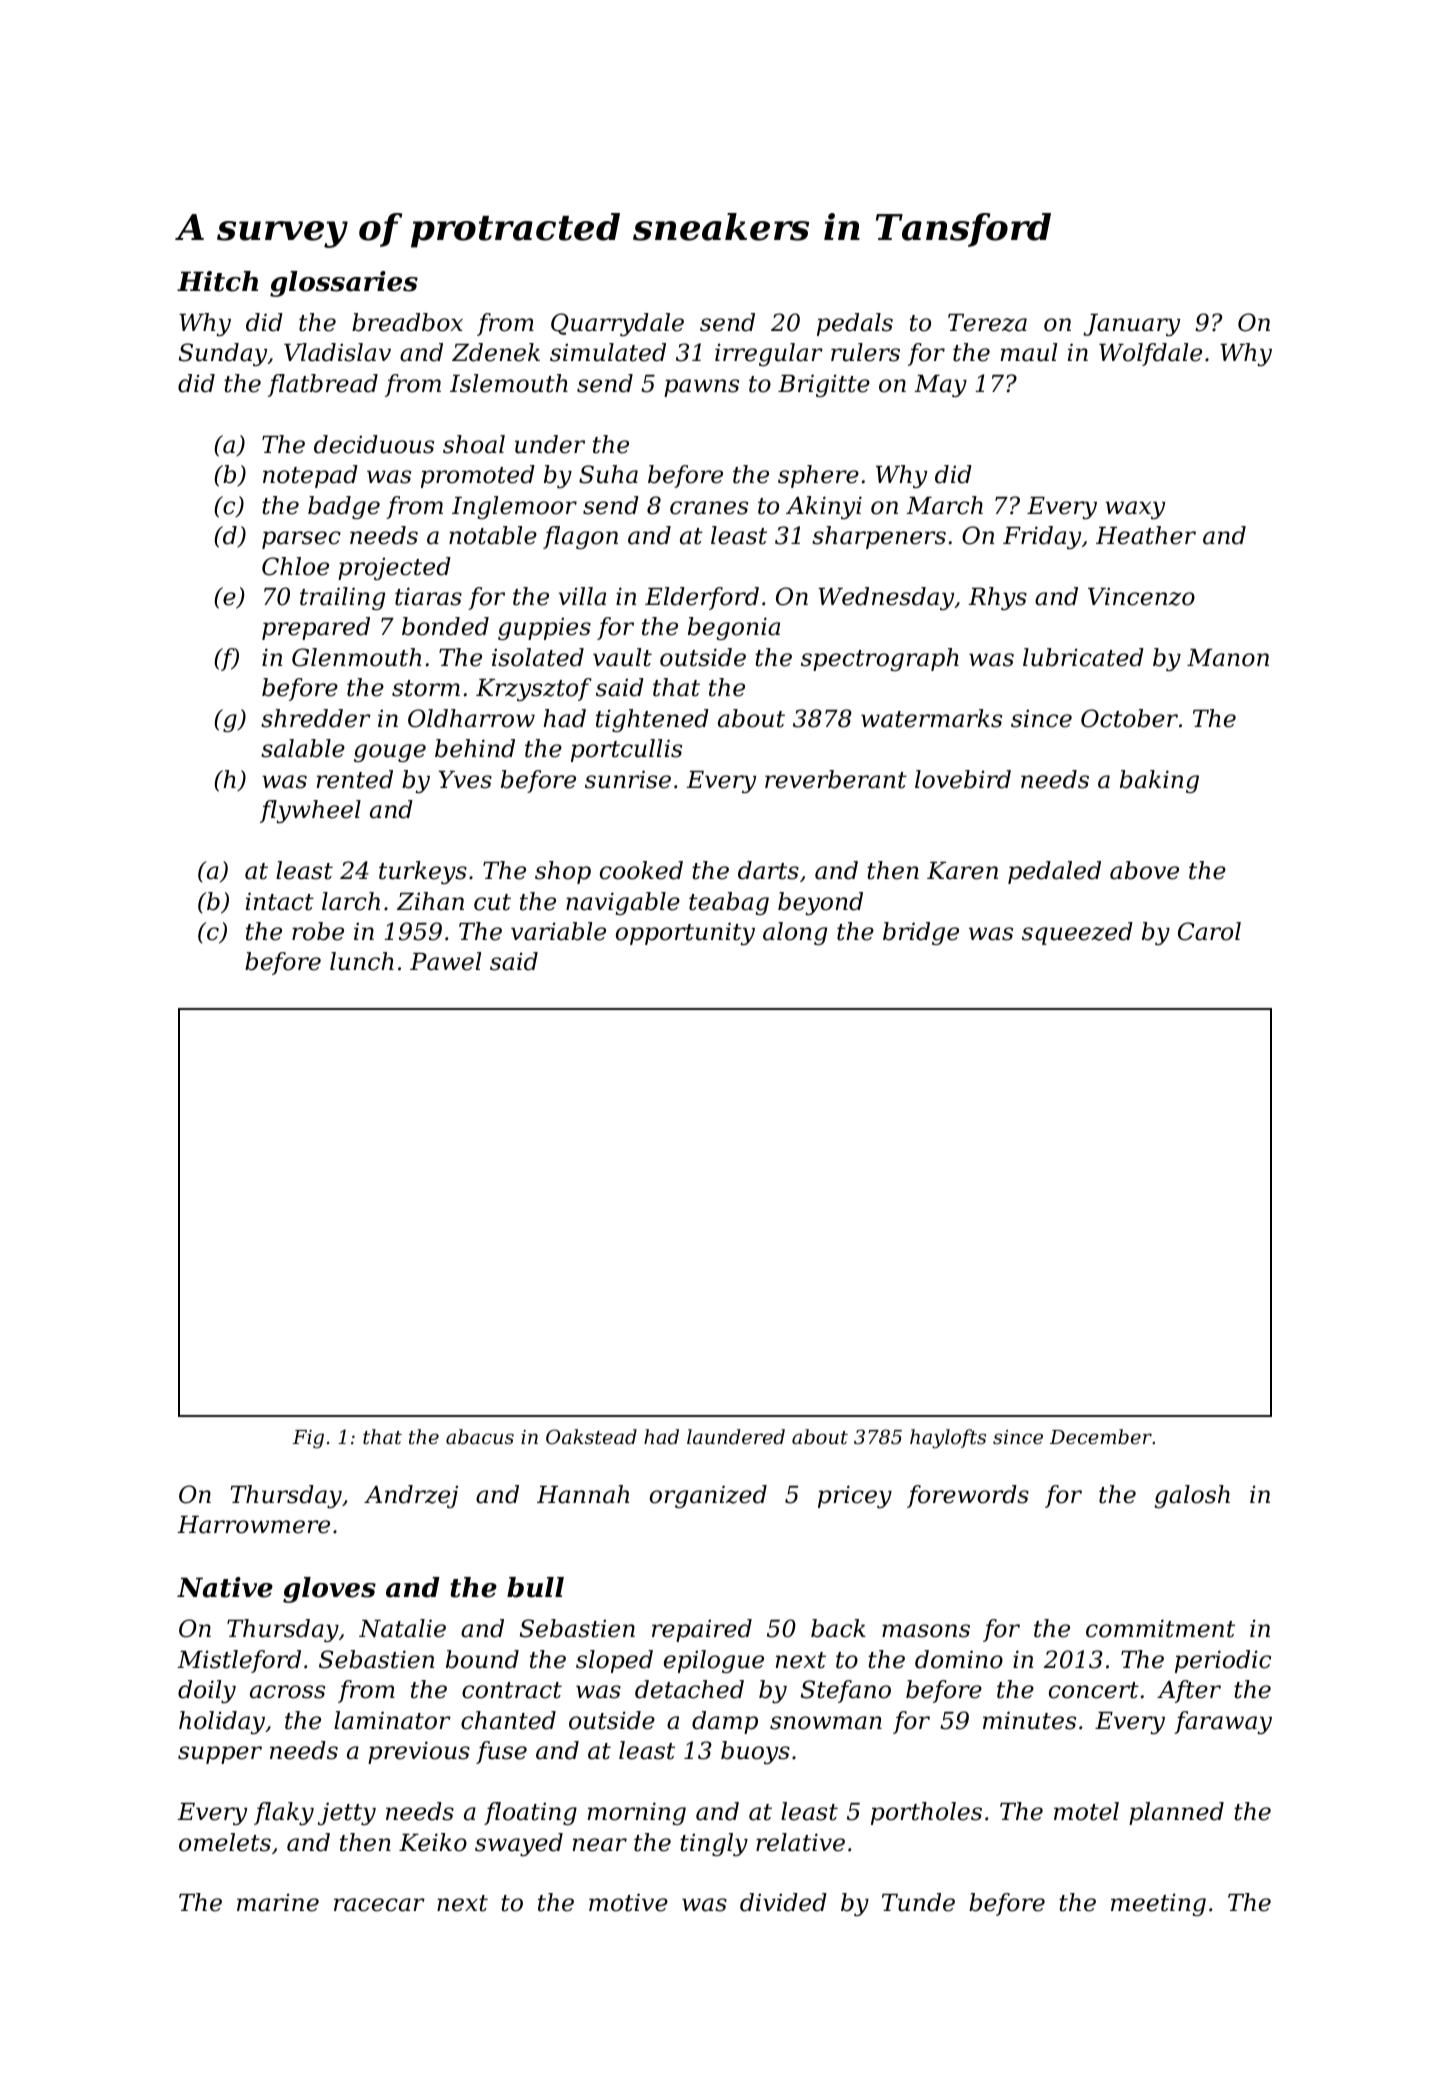 The height and width of the screenshot is (2100, 1450). I want to click on Oakstead, so click(591, 1436).
